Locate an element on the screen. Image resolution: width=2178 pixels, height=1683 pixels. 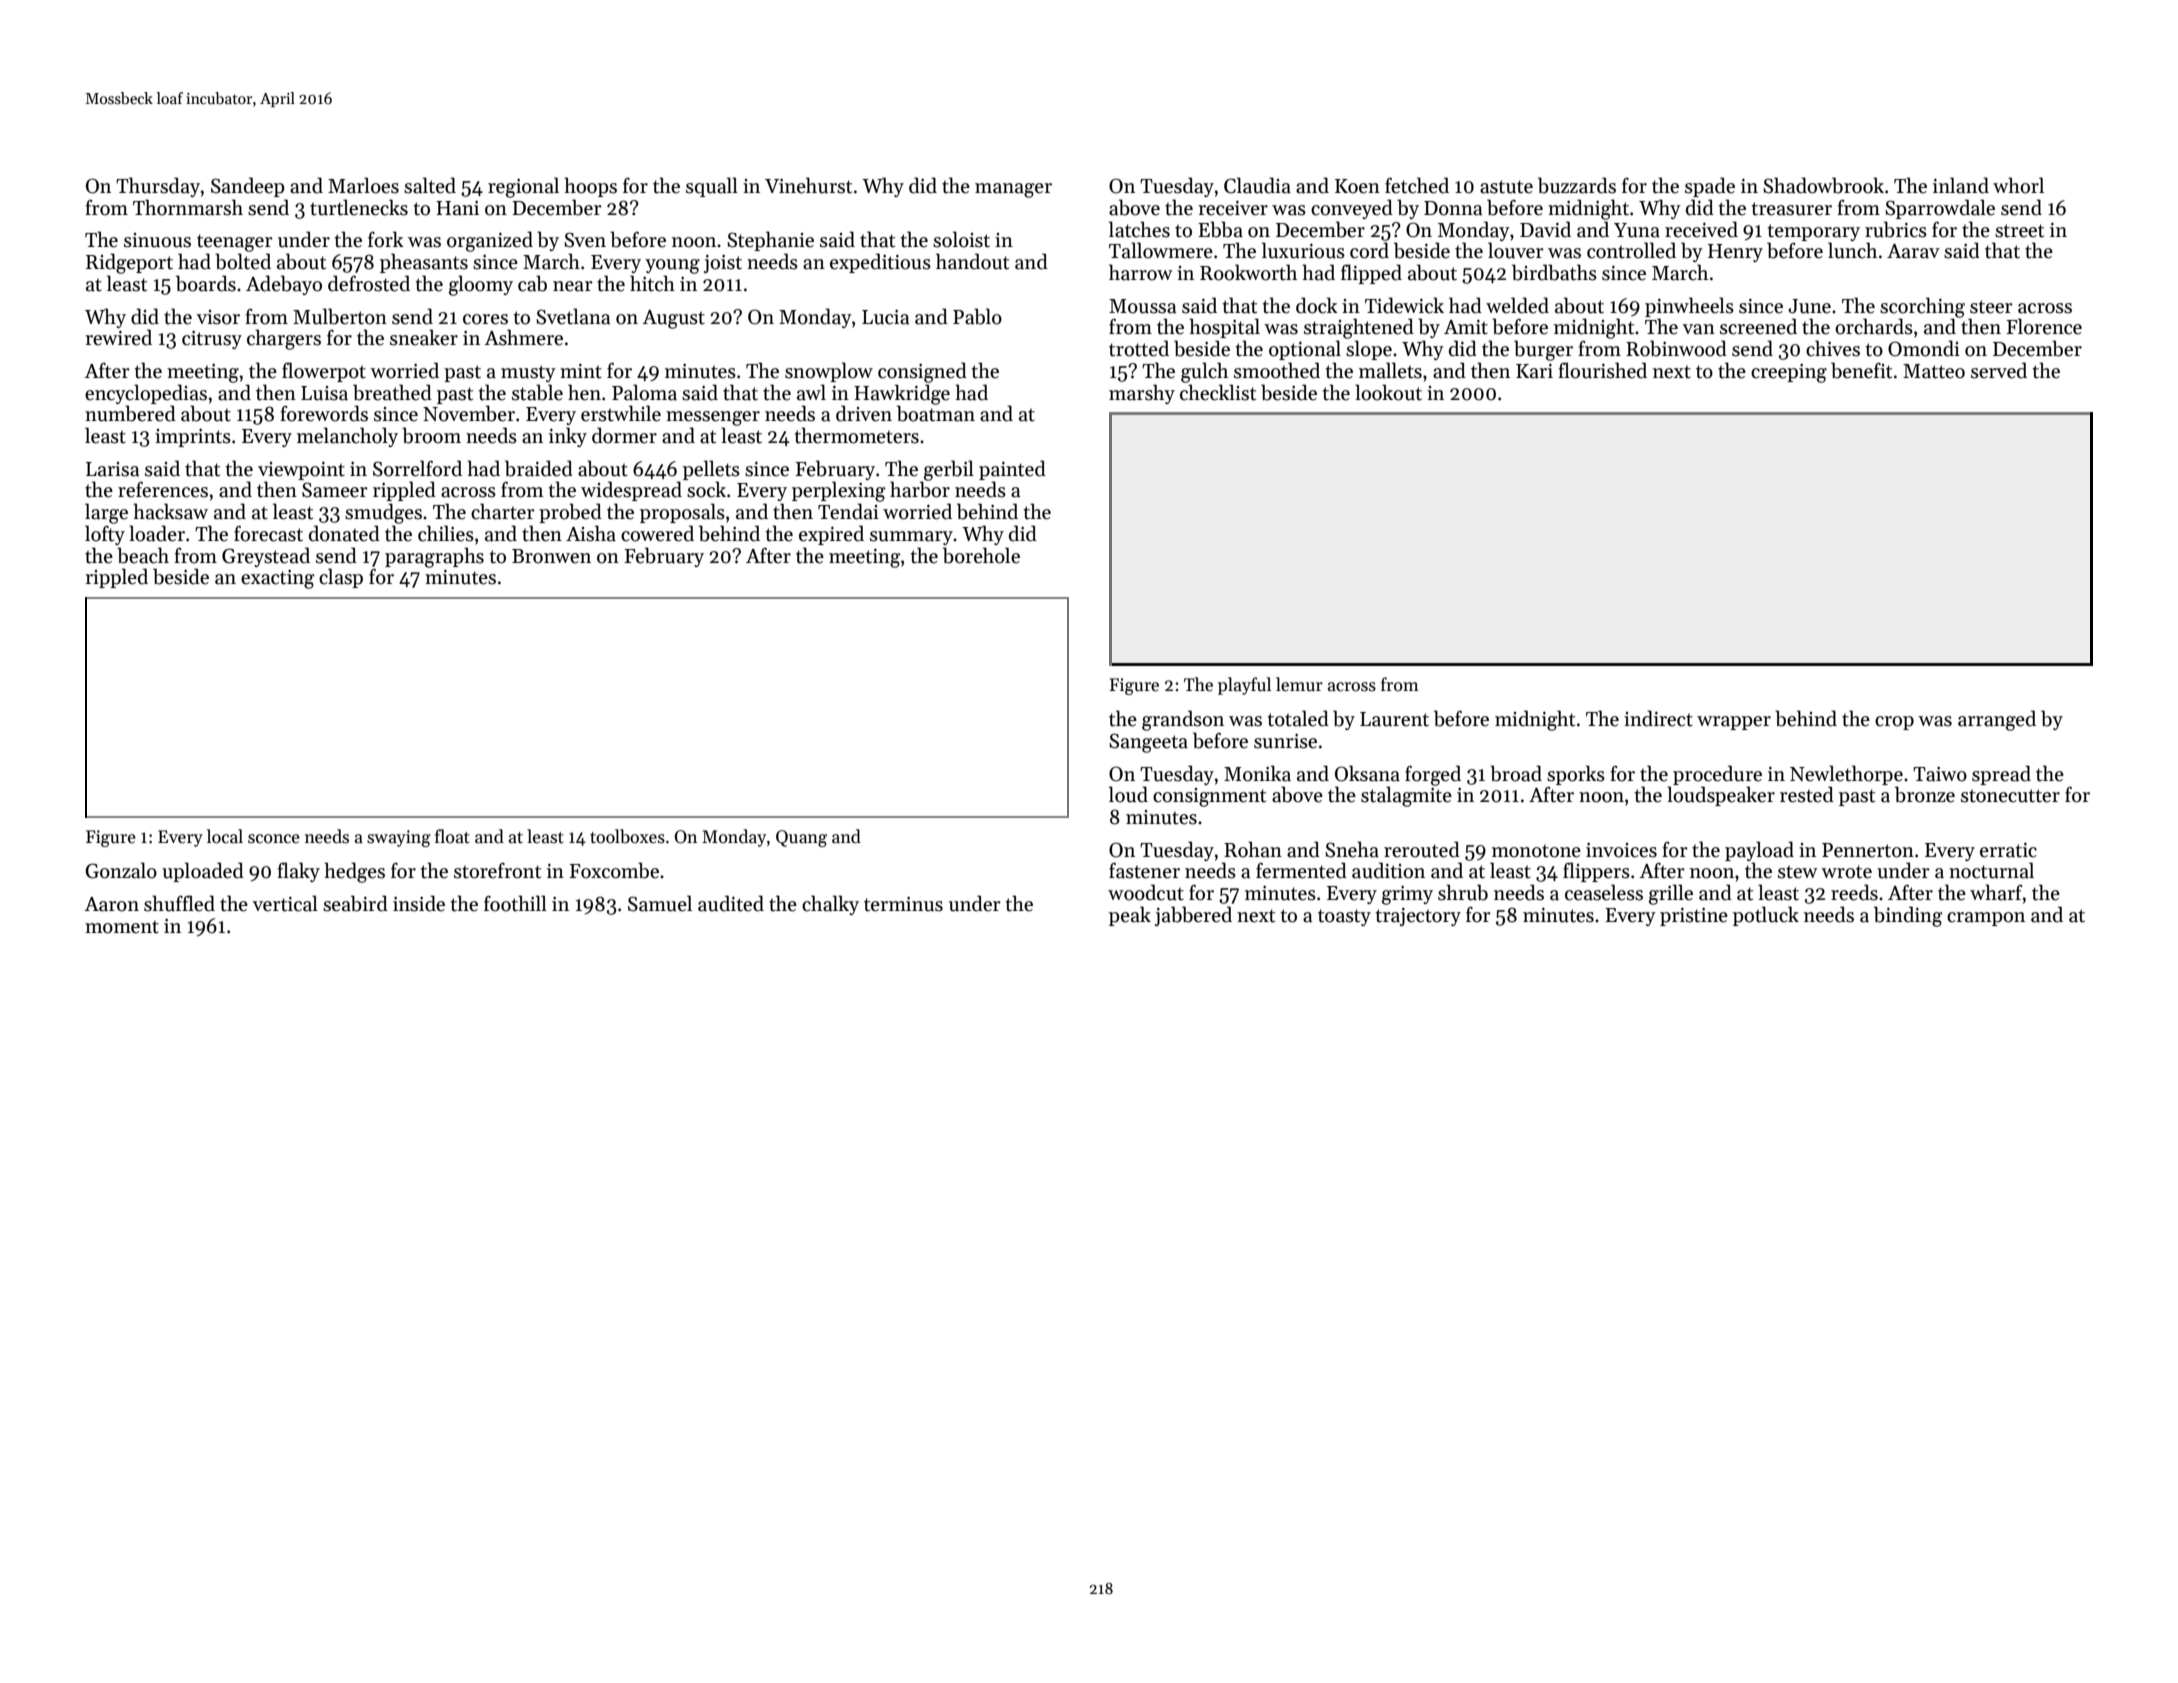
street is located at coordinates (2019, 231).
